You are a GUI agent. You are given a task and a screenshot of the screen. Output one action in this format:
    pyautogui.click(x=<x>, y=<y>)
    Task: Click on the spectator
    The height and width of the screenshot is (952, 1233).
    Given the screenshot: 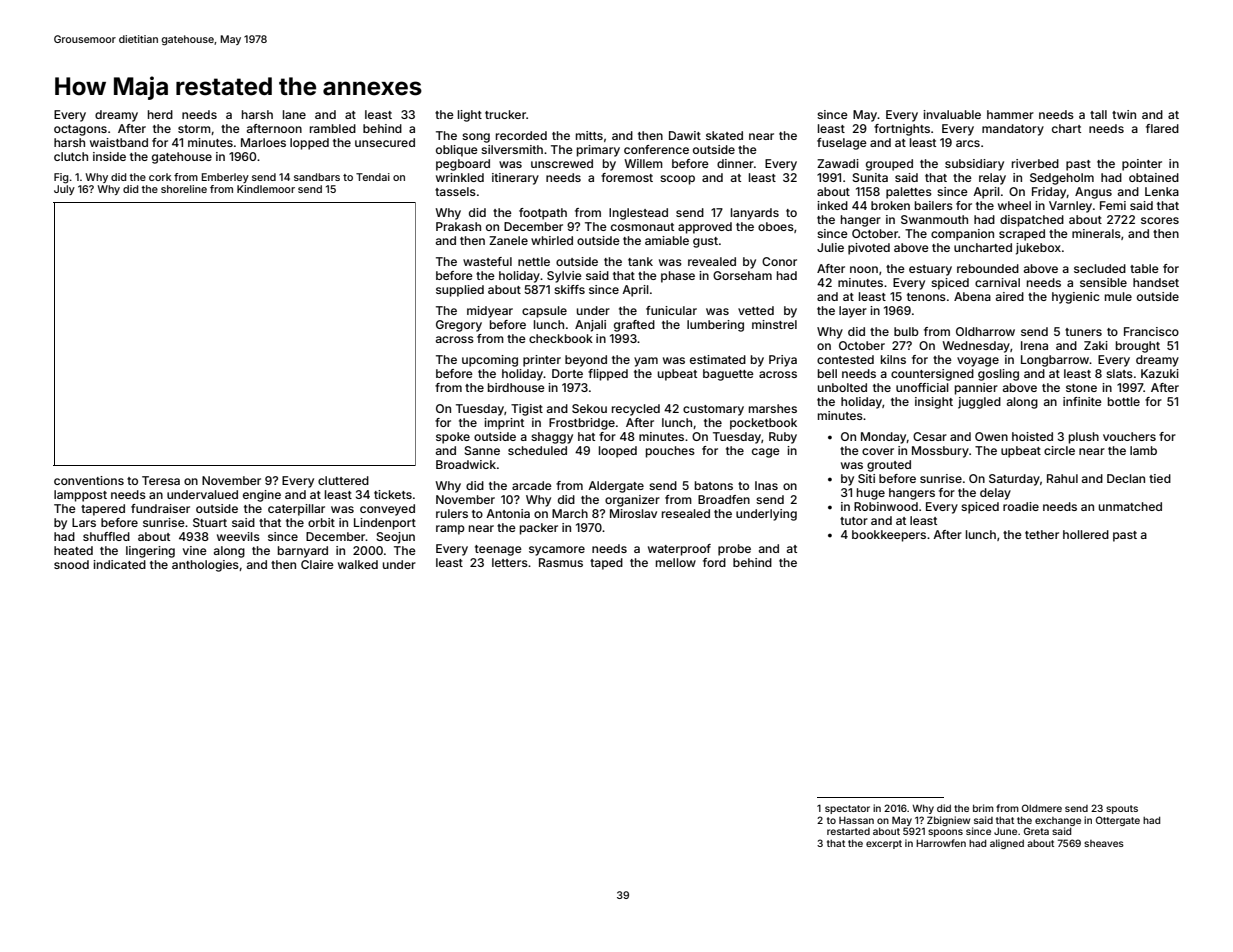 What is the action you would take?
    pyautogui.click(x=847, y=809)
